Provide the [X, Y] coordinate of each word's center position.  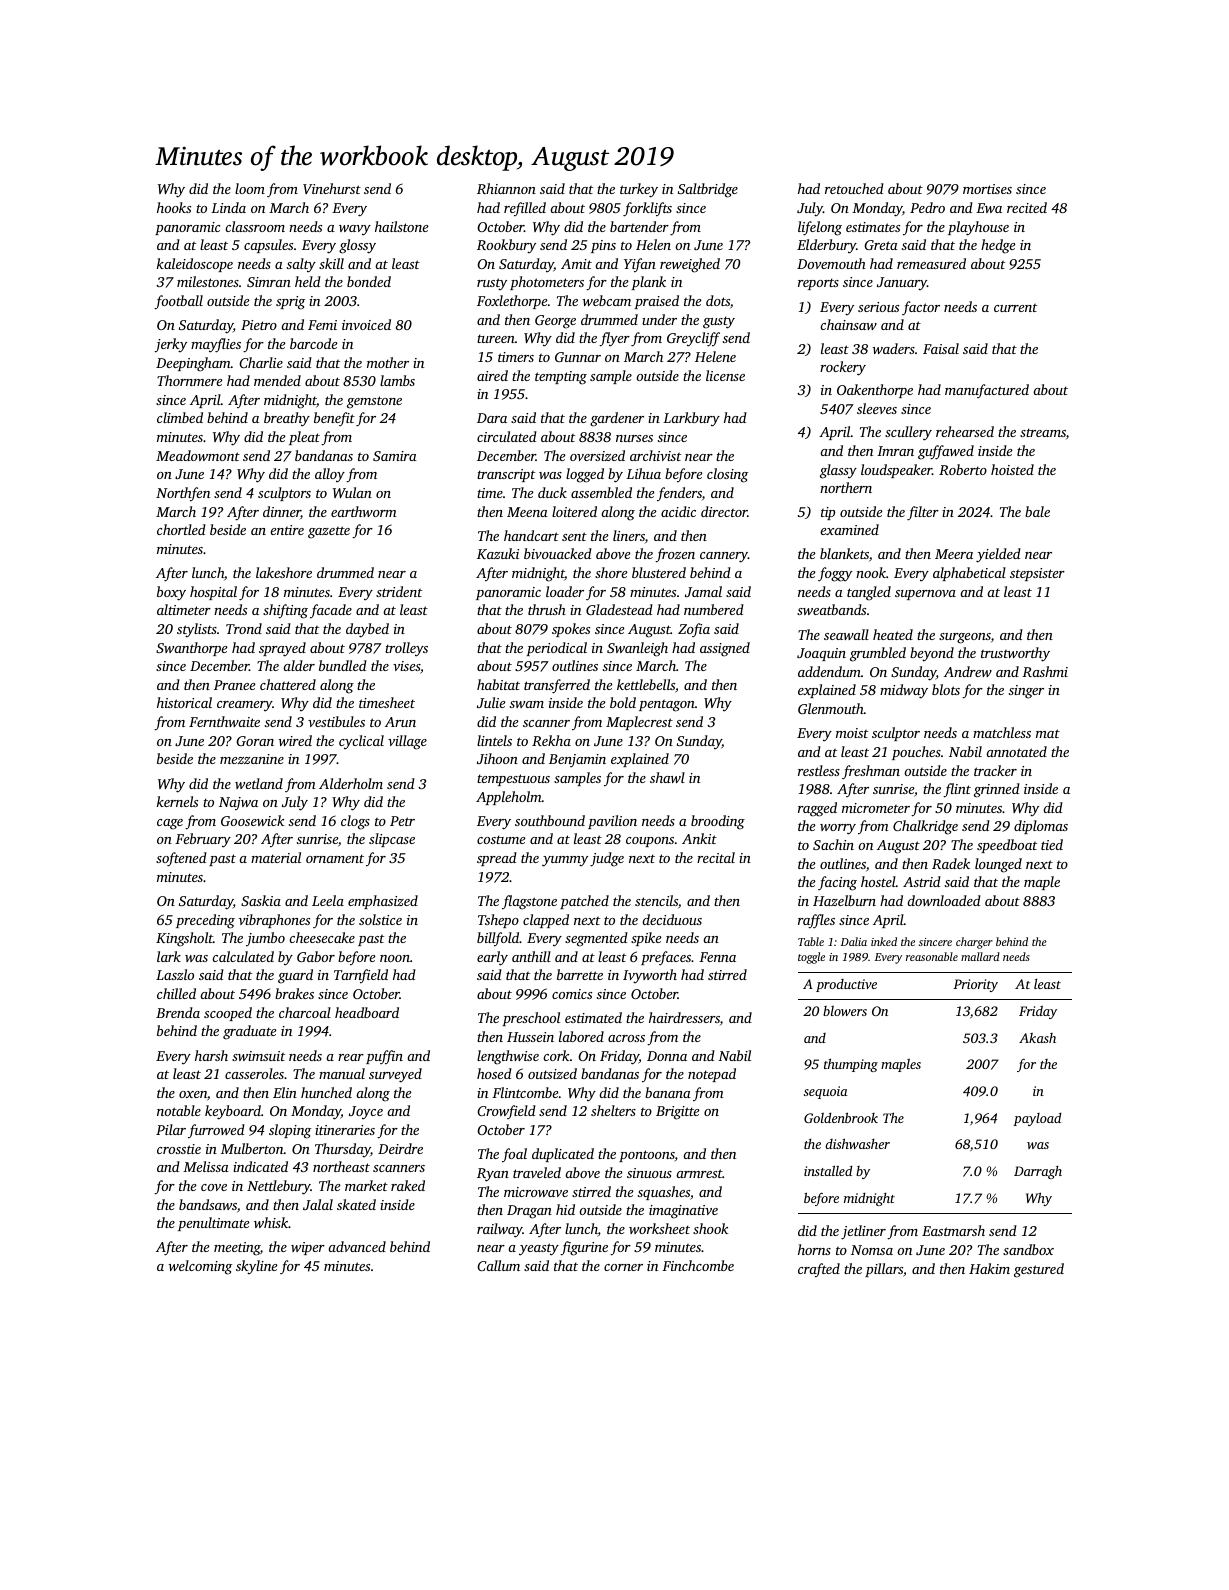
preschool [531, 1019]
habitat [498, 684]
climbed [180, 417]
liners [629, 535]
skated [356, 1204]
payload [1037, 1119]
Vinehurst [332, 188]
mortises [987, 189]
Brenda [178, 1012]
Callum [499, 1265]
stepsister [1037, 574]
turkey [639, 190]
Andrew [968, 671]
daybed [367, 630]
